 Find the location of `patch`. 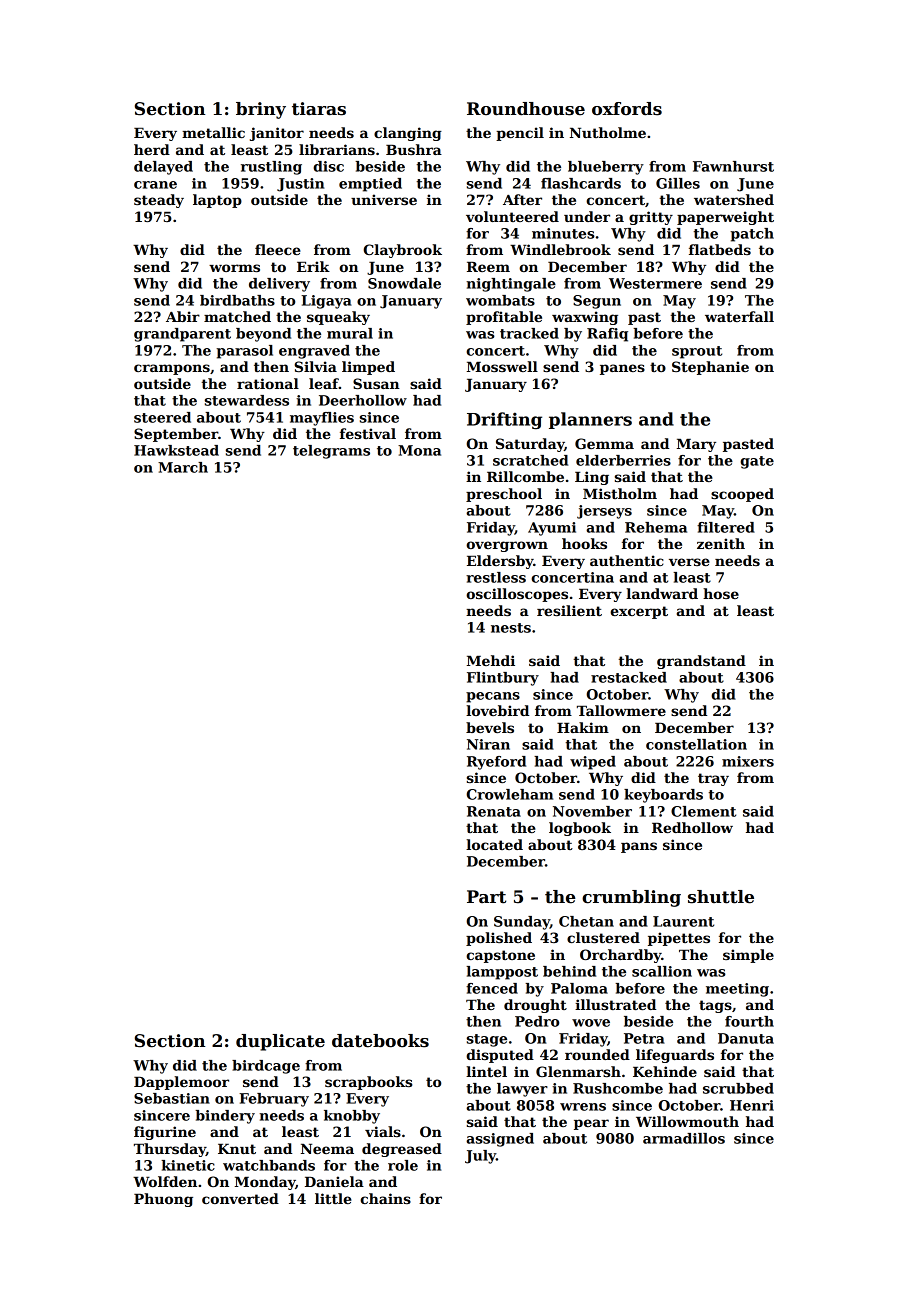

patch is located at coordinates (752, 235).
